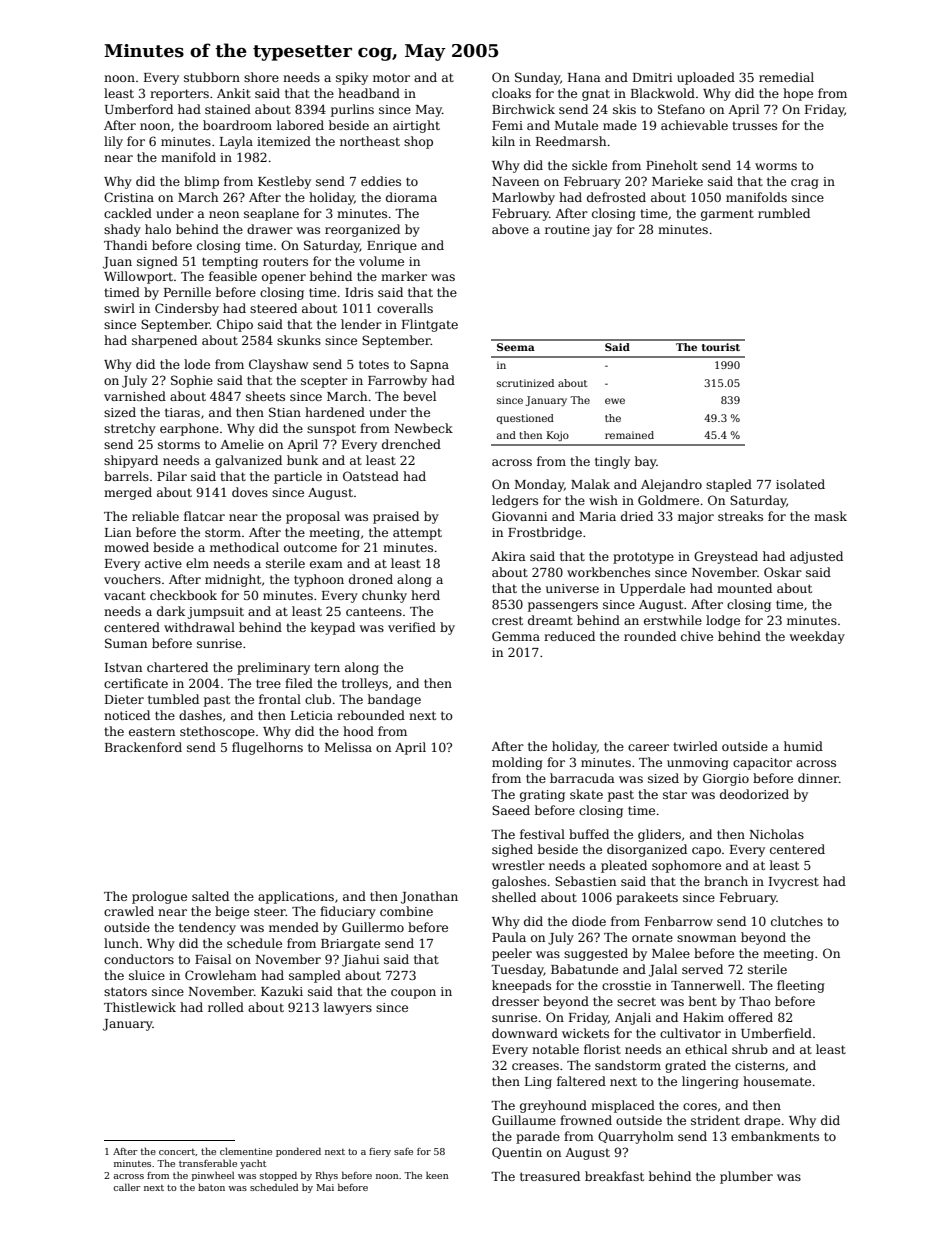  What do you see at coordinates (584, 77) in the screenshot?
I see `Hana` at bounding box center [584, 77].
